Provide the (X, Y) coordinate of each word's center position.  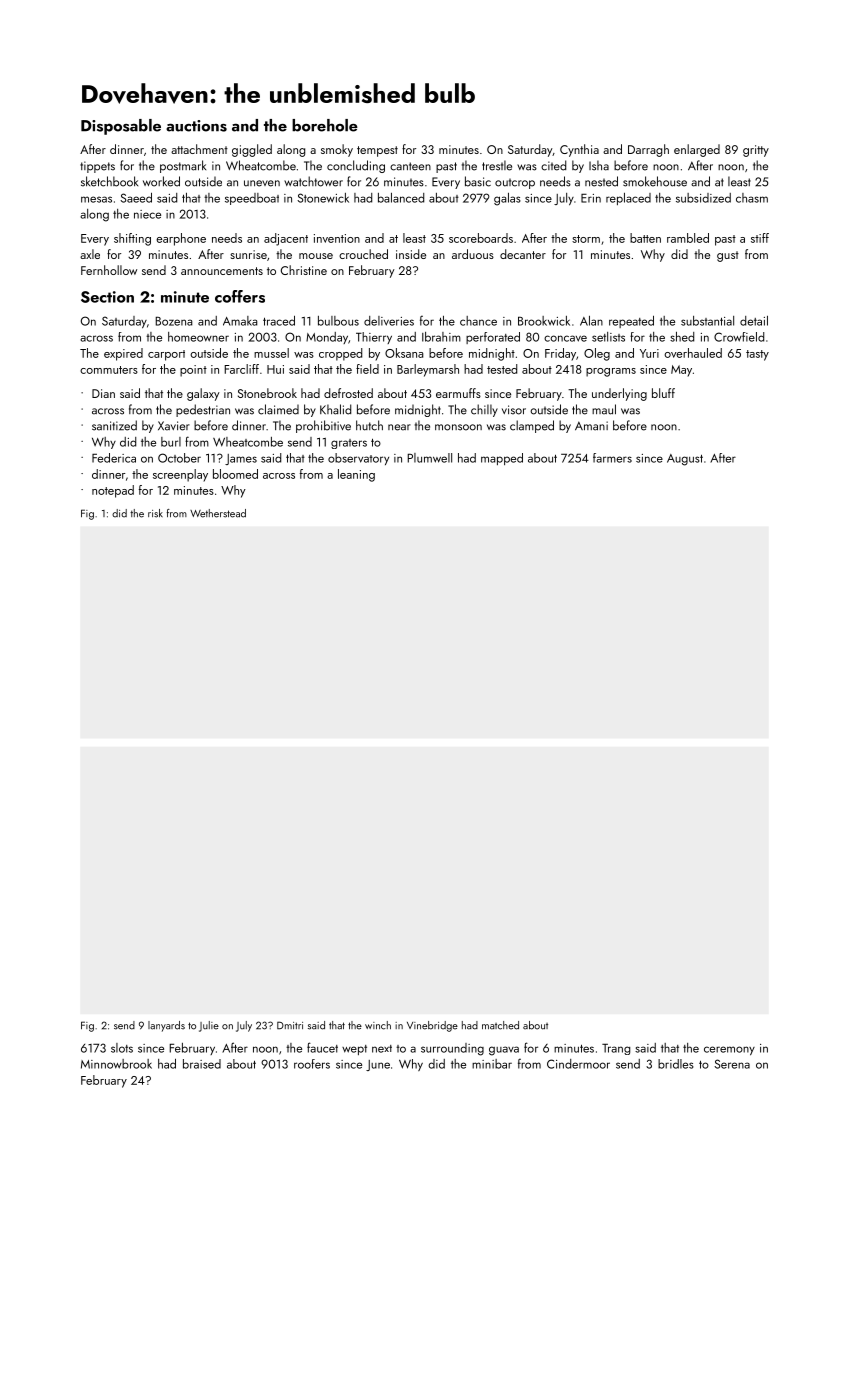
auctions (196, 126)
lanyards (166, 1026)
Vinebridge (432, 1026)
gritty (756, 151)
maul (604, 409)
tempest (377, 151)
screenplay (180, 475)
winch (378, 1025)
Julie (209, 1026)
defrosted (348, 393)
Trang (616, 1049)
